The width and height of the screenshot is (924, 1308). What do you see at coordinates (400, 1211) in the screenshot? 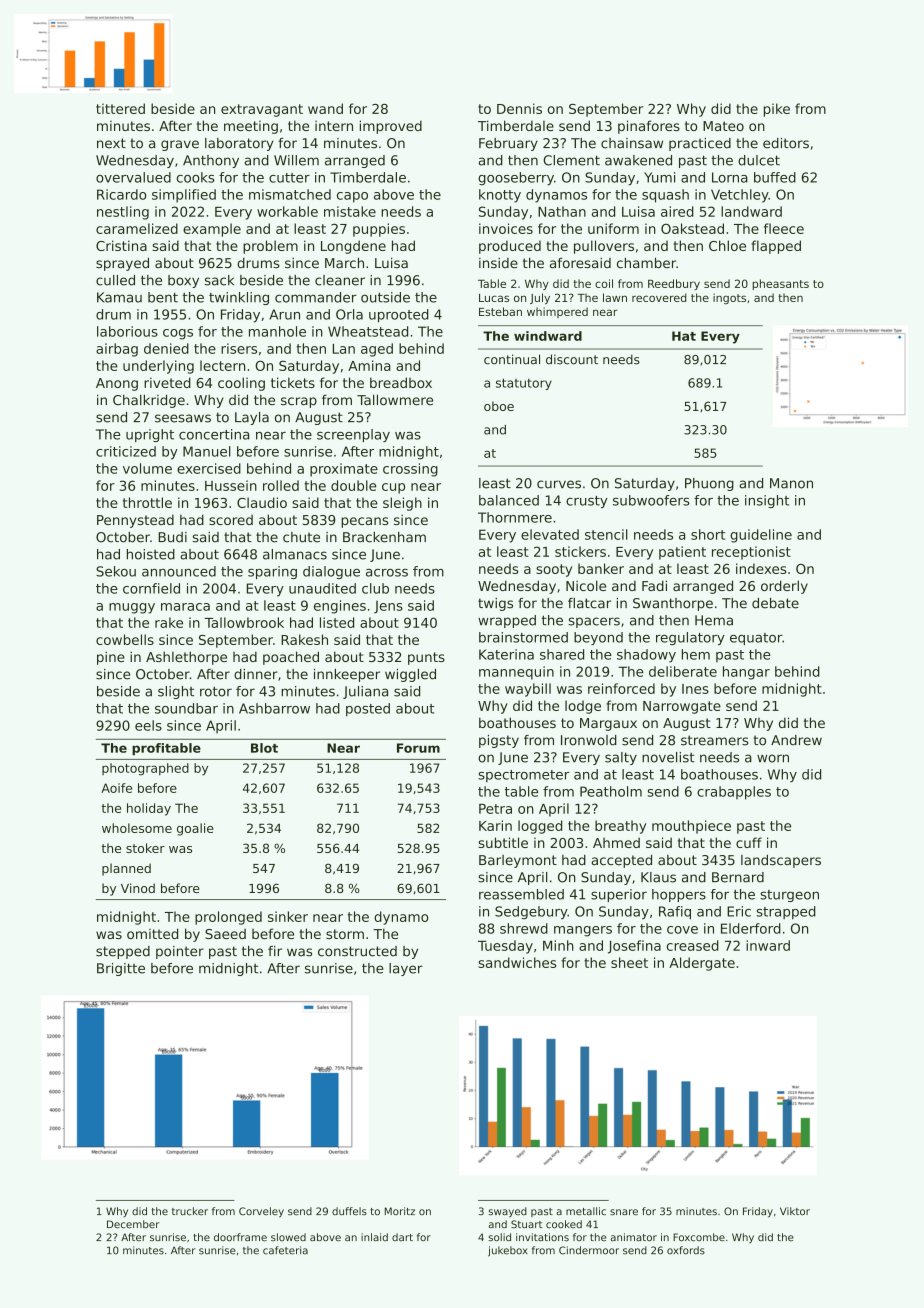
I see `Moritz` at bounding box center [400, 1211].
